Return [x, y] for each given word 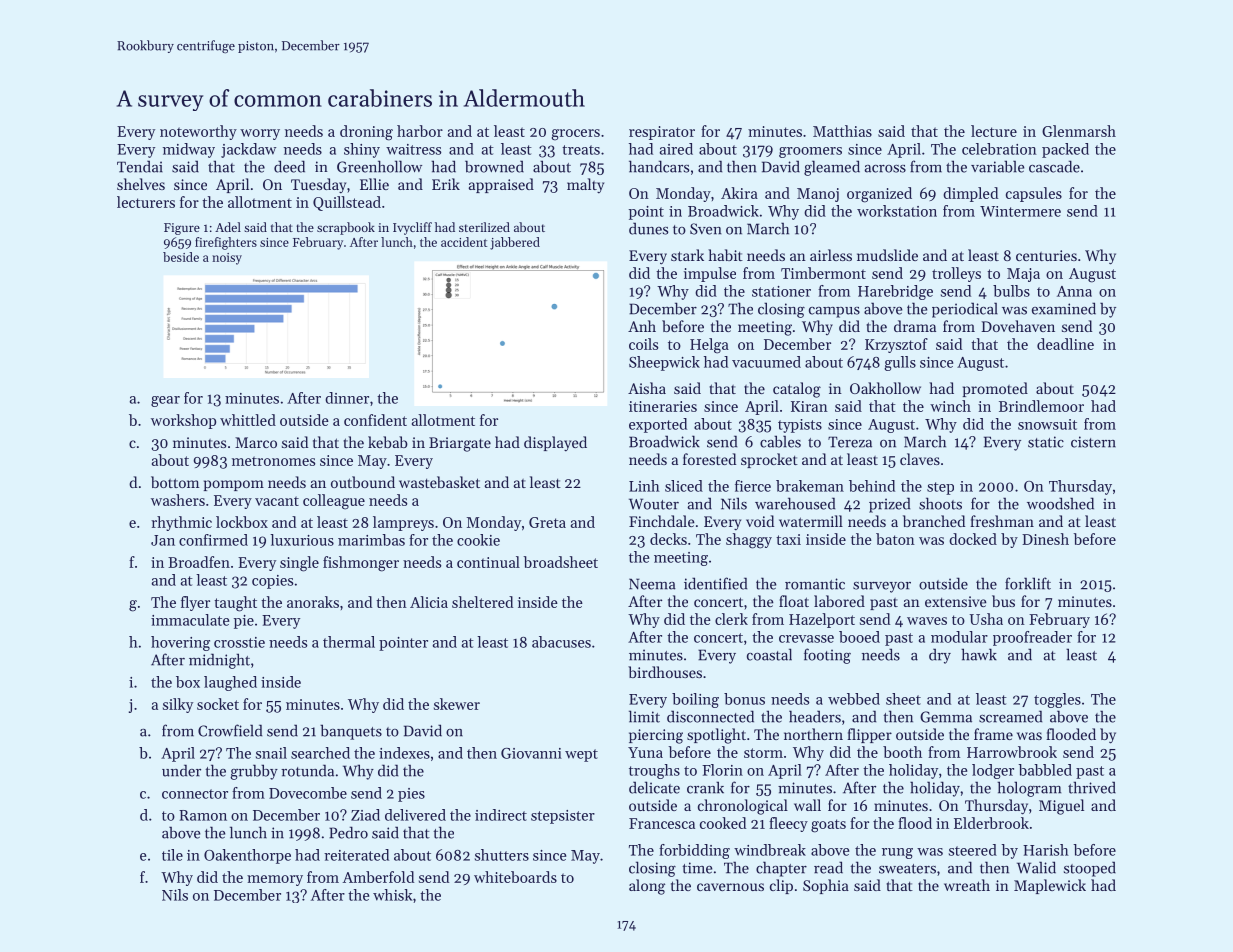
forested [709, 459]
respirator [662, 133]
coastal [769, 654]
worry [260, 134]
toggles [1057, 700]
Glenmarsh [1079, 131]
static [1046, 442]
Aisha [647, 388]
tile [172, 855]
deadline [1065, 344]
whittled [248, 420]
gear [165, 401]
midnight [219, 661]
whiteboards [515, 877]
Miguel [1061, 807]
